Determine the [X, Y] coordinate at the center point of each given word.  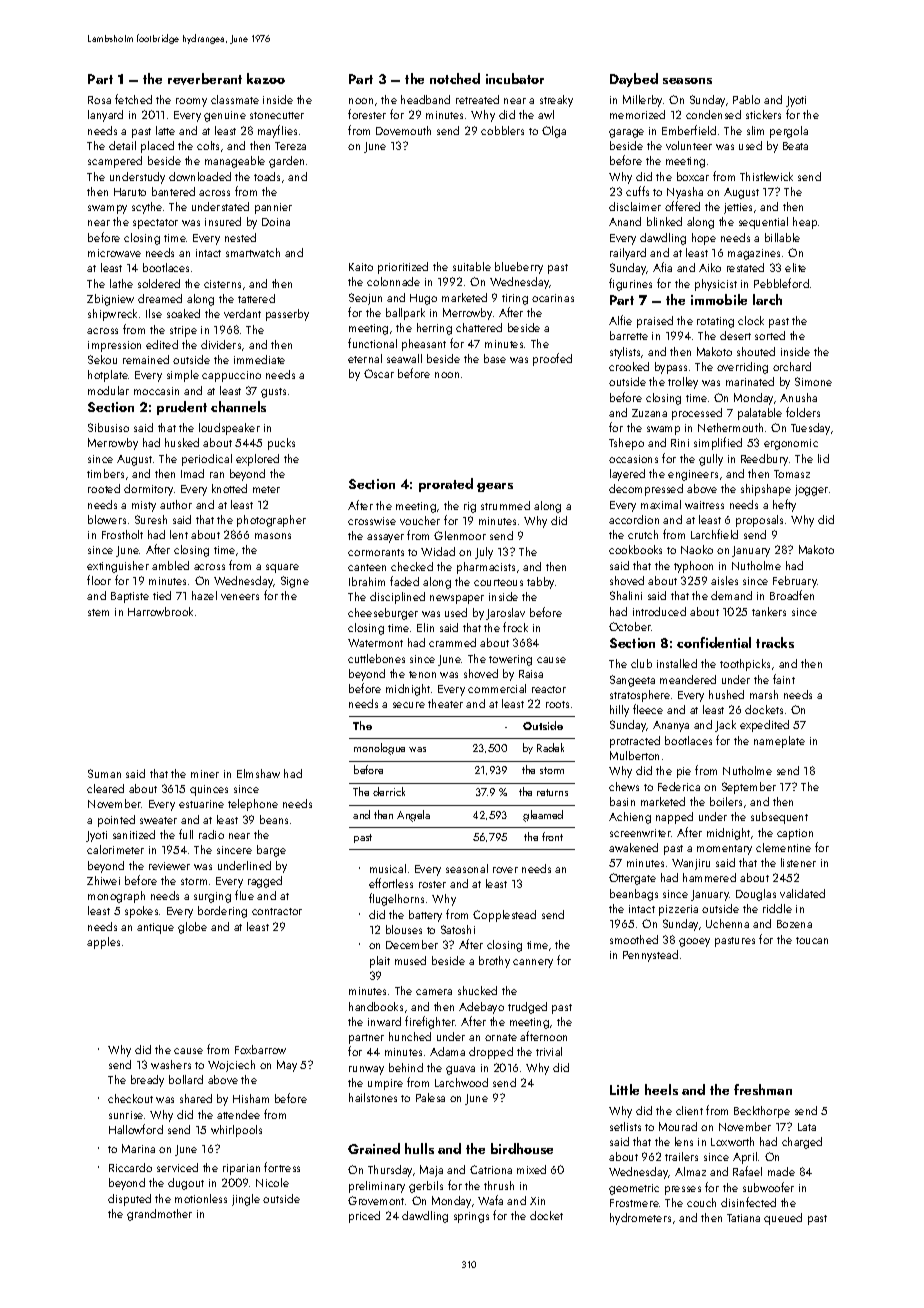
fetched [133, 99]
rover [505, 870]
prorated [446, 485]
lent [179, 534]
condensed [713, 114]
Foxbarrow [260, 1049]
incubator [515, 78]
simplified [718, 443]
